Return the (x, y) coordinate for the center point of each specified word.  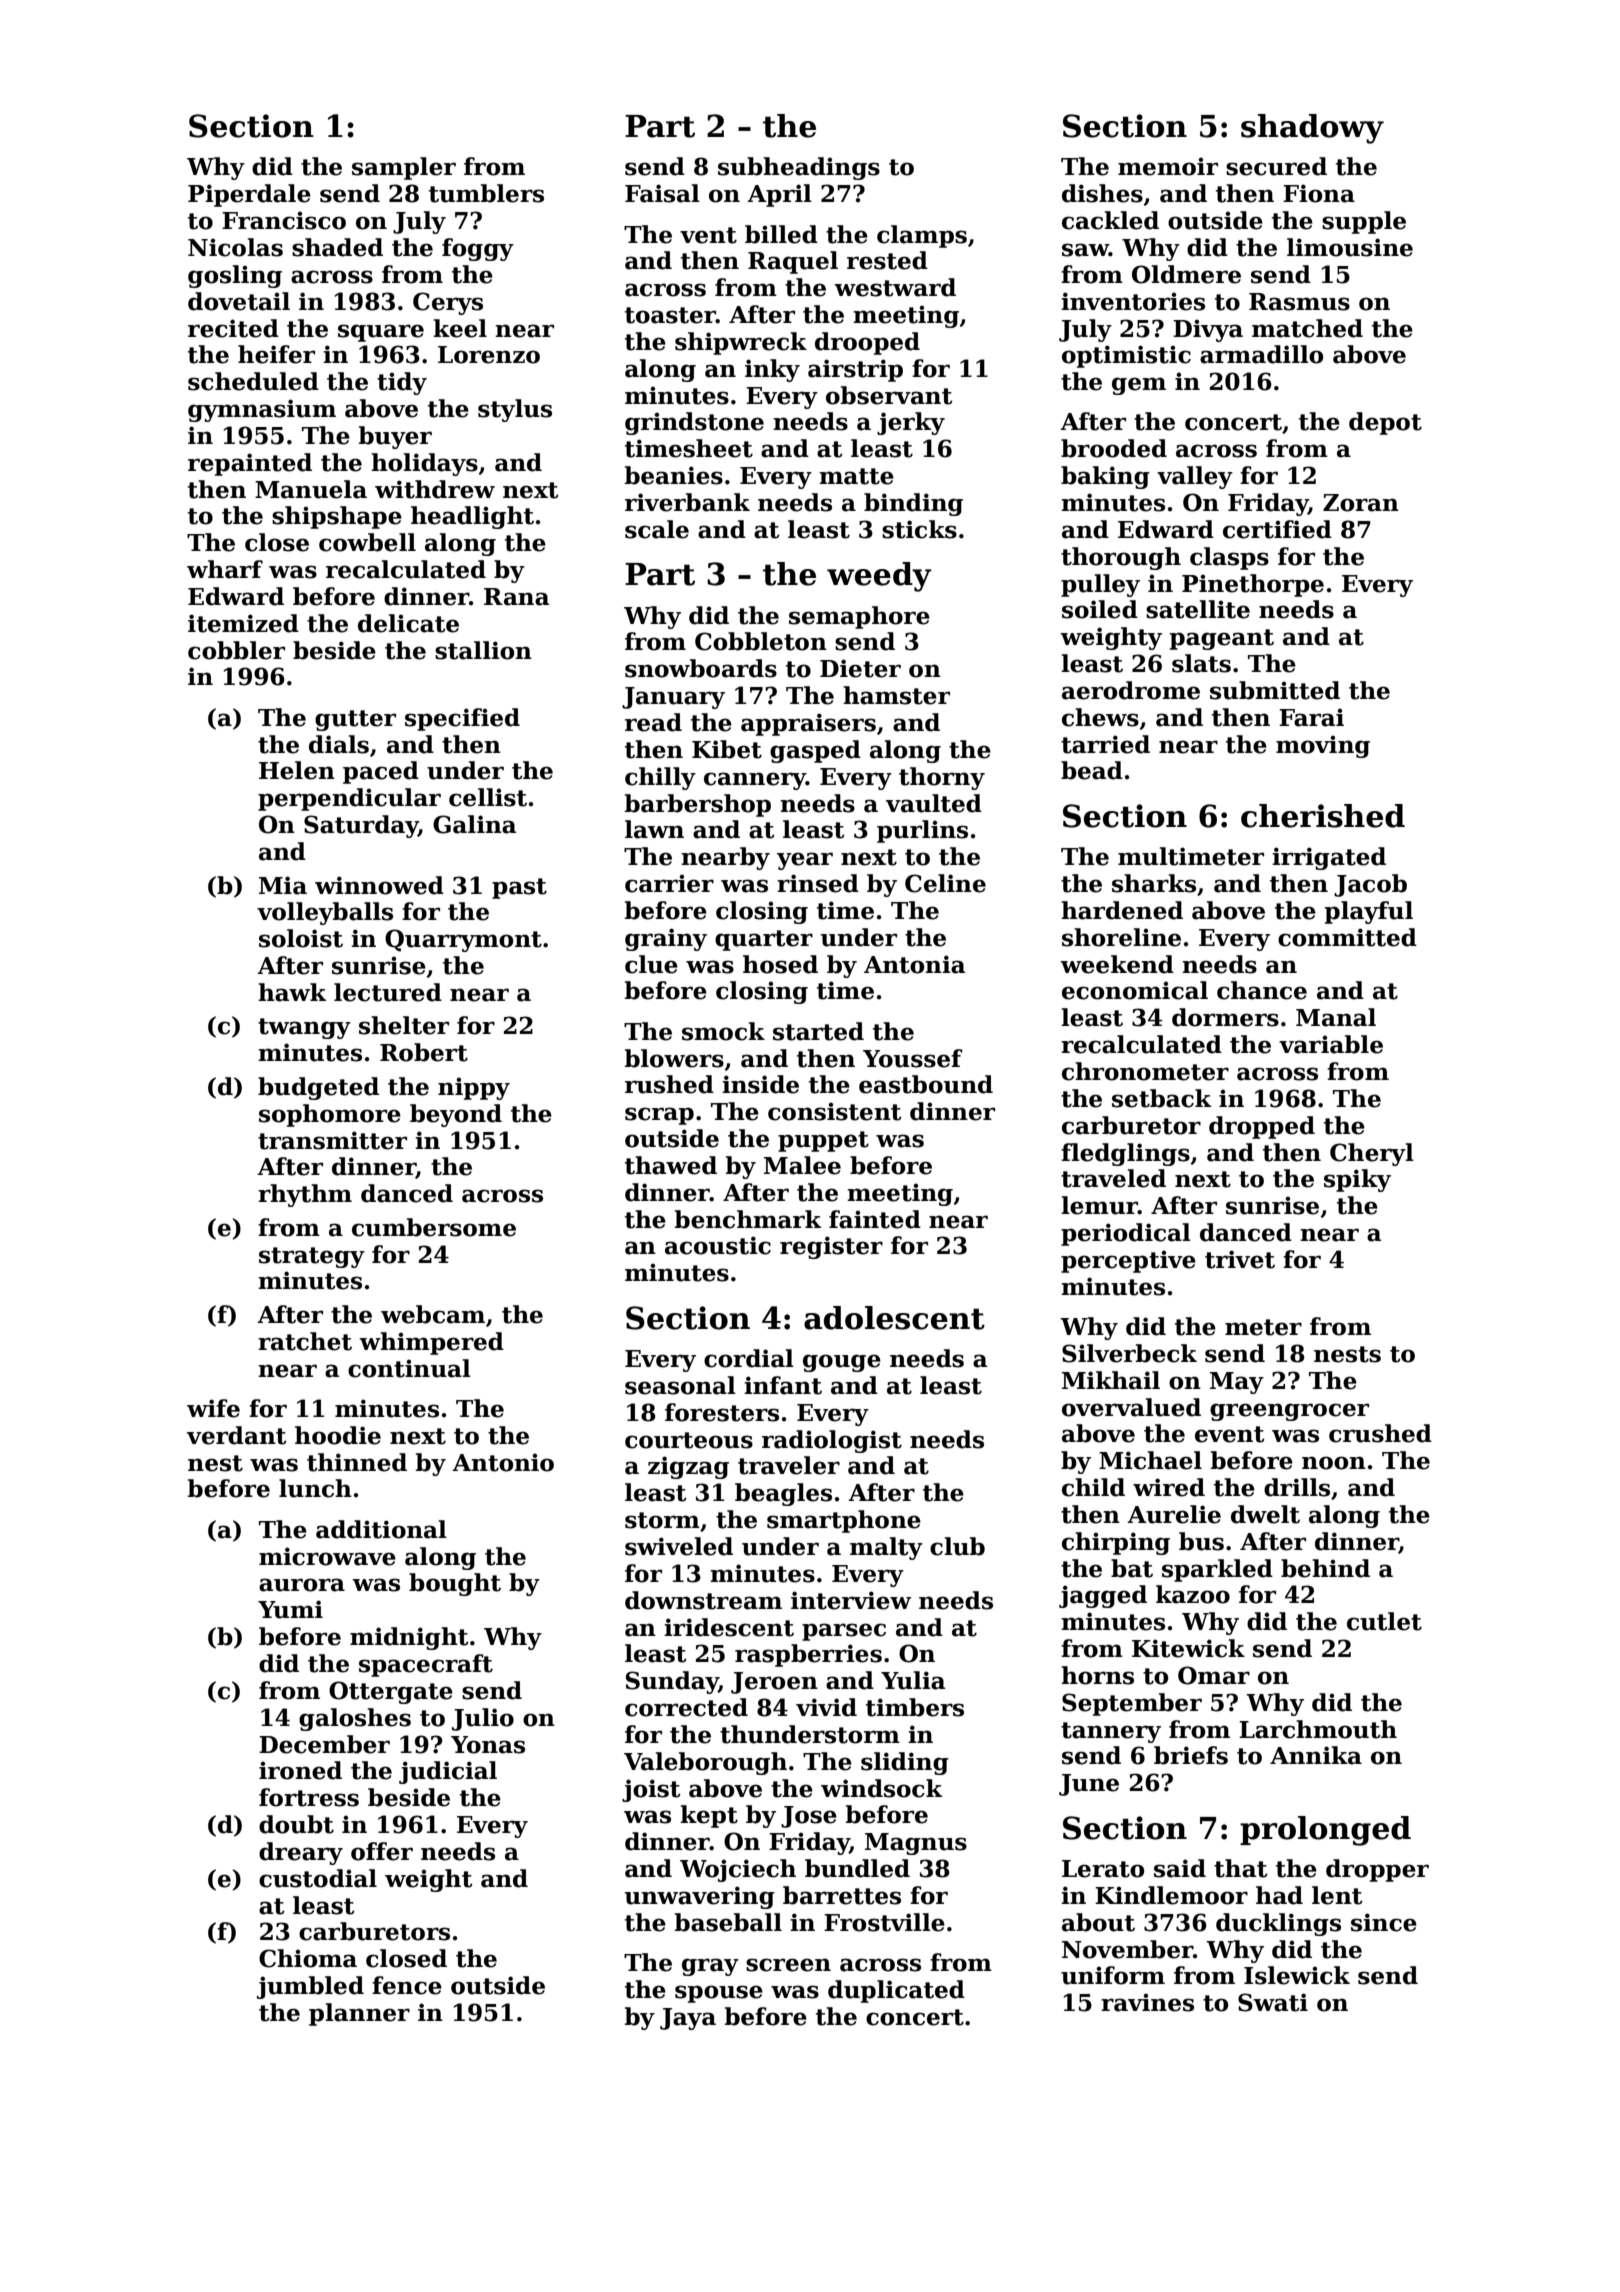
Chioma (308, 1958)
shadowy (1312, 129)
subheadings (799, 168)
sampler (404, 168)
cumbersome (434, 1227)
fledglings (1125, 1154)
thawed (671, 1165)
